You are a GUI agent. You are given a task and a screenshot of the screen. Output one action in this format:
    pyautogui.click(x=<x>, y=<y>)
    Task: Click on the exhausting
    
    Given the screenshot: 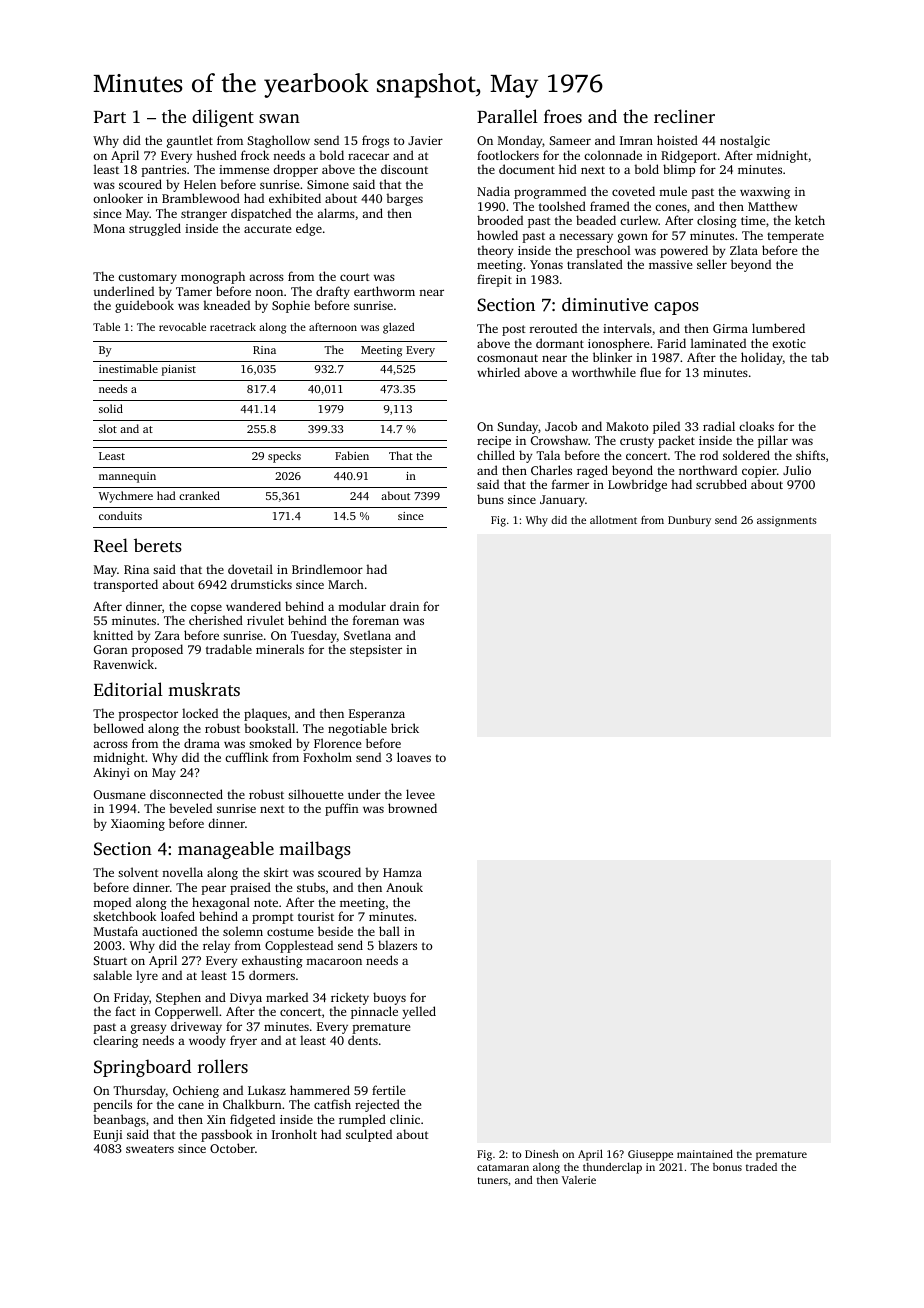 What is the action you would take?
    pyautogui.click(x=272, y=961)
